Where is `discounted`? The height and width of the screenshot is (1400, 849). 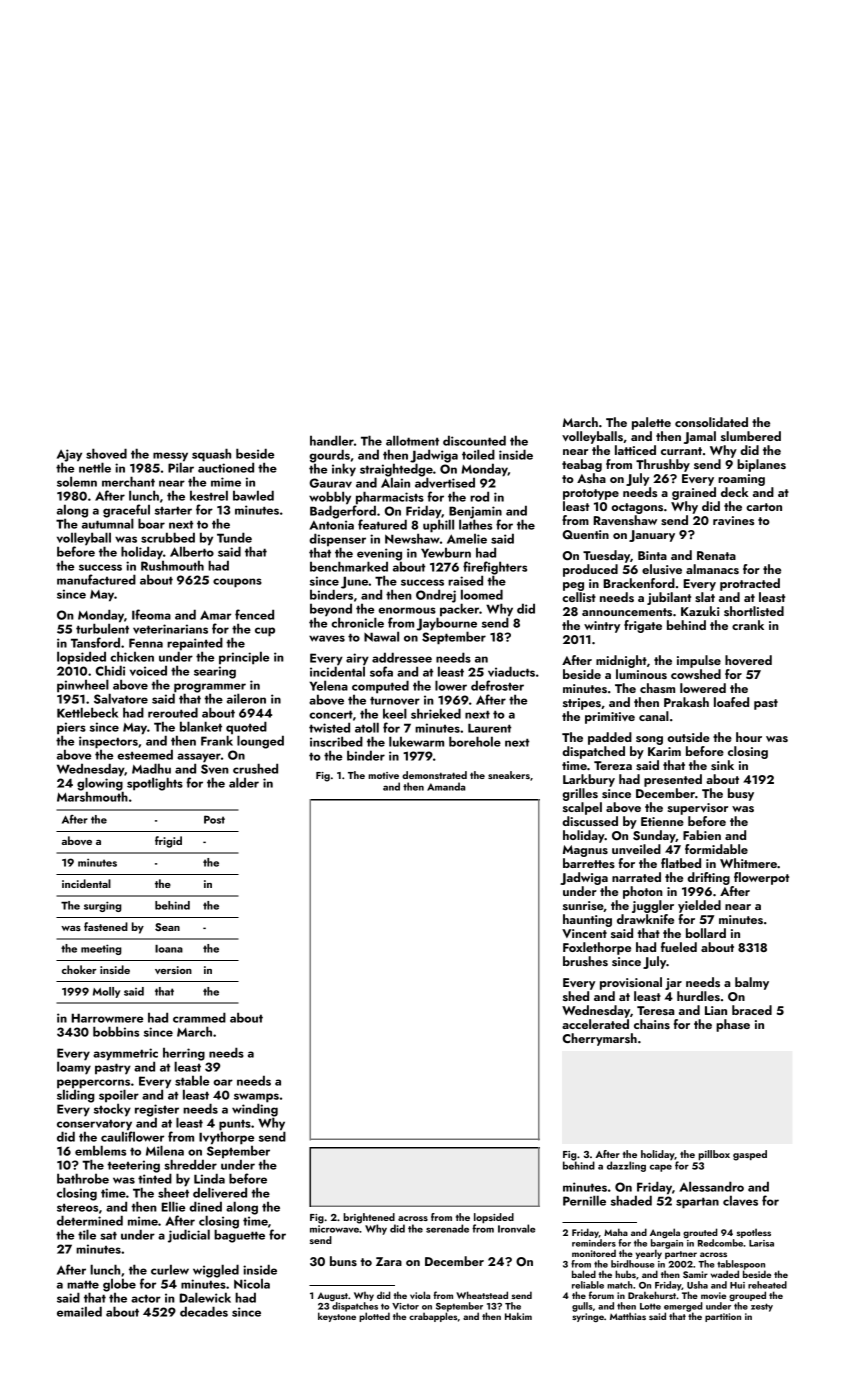
discounted is located at coordinates (474, 440).
